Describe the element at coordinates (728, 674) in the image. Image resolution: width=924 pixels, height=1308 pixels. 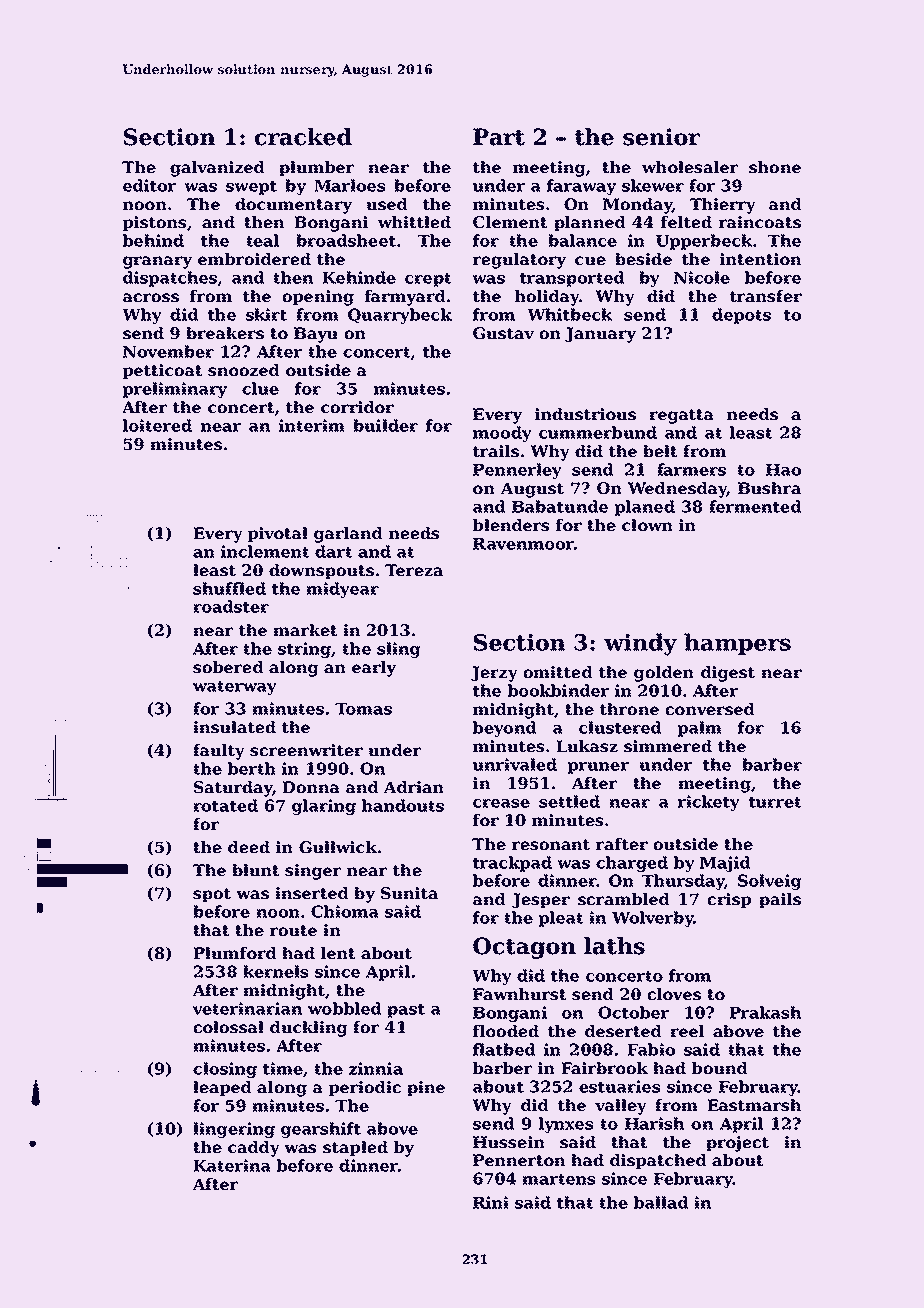
I see `digest` at that location.
